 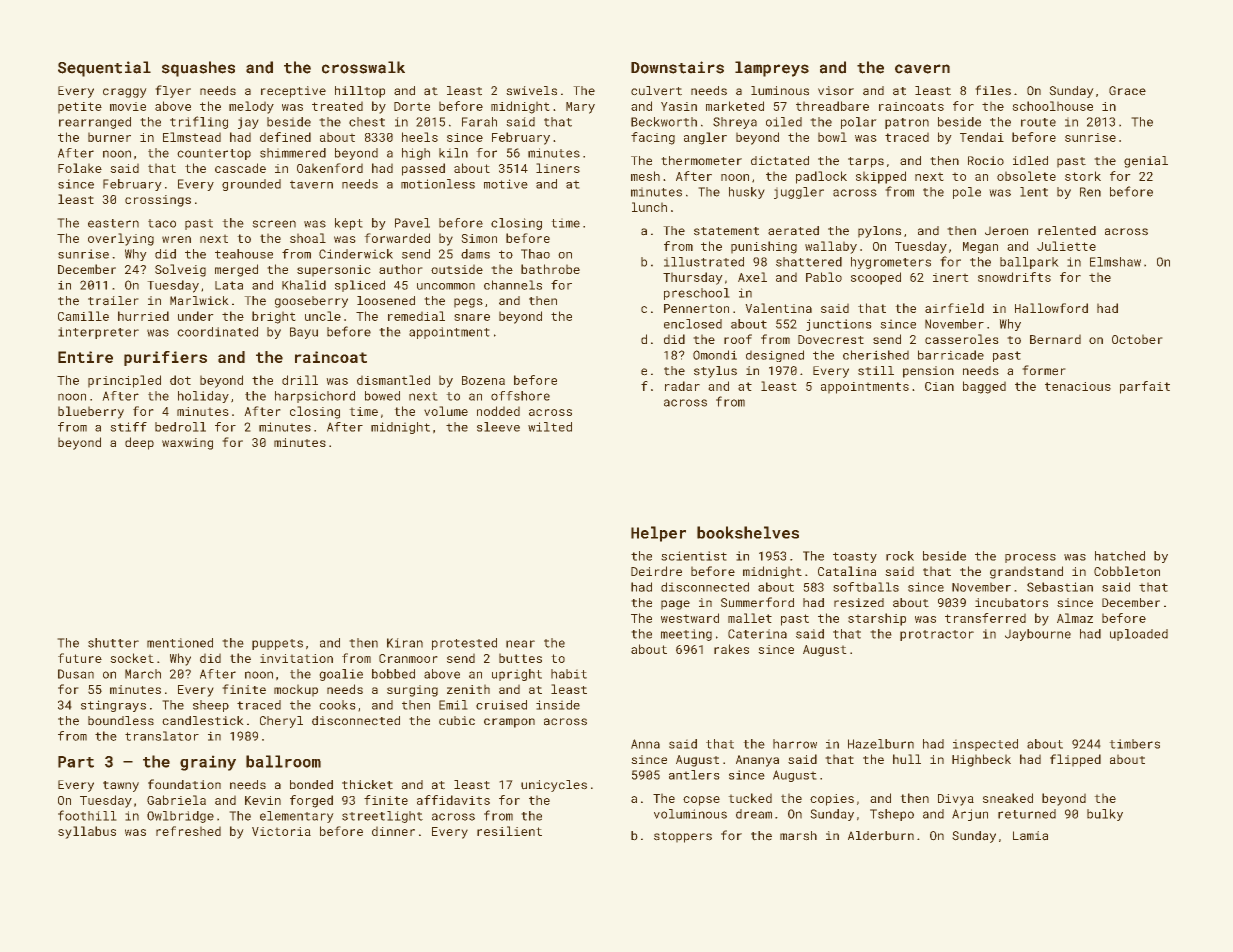 I want to click on wilted, so click(x=550, y=427).
